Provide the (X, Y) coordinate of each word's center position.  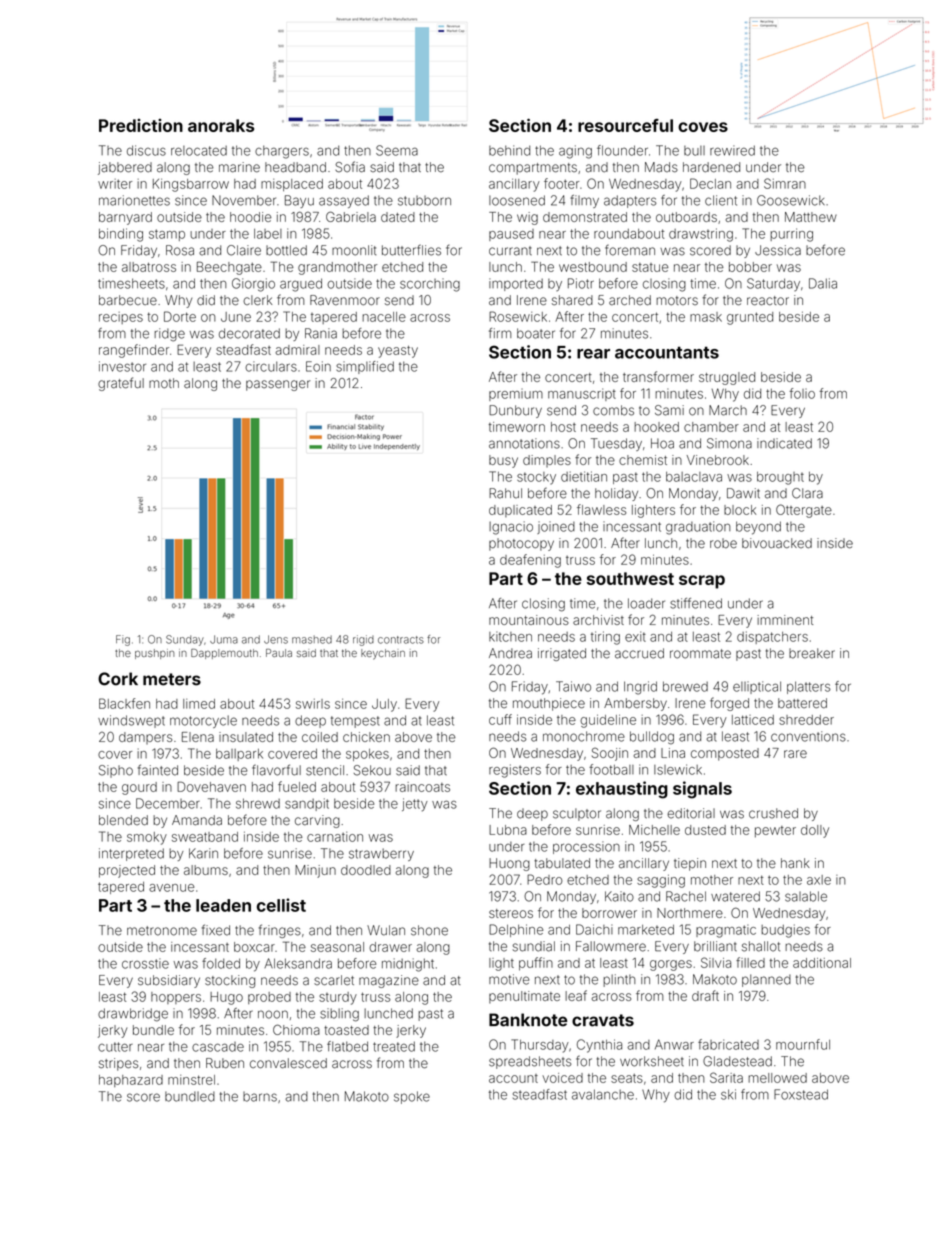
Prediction (141, 125)
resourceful (625, 125)
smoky (147, 838)
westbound (593, 267)
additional (822, 963)
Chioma (296, 1029)
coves (703, 127)
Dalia (823, 283)
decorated (249, 333)
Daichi (594, 929)
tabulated (562, 863)
